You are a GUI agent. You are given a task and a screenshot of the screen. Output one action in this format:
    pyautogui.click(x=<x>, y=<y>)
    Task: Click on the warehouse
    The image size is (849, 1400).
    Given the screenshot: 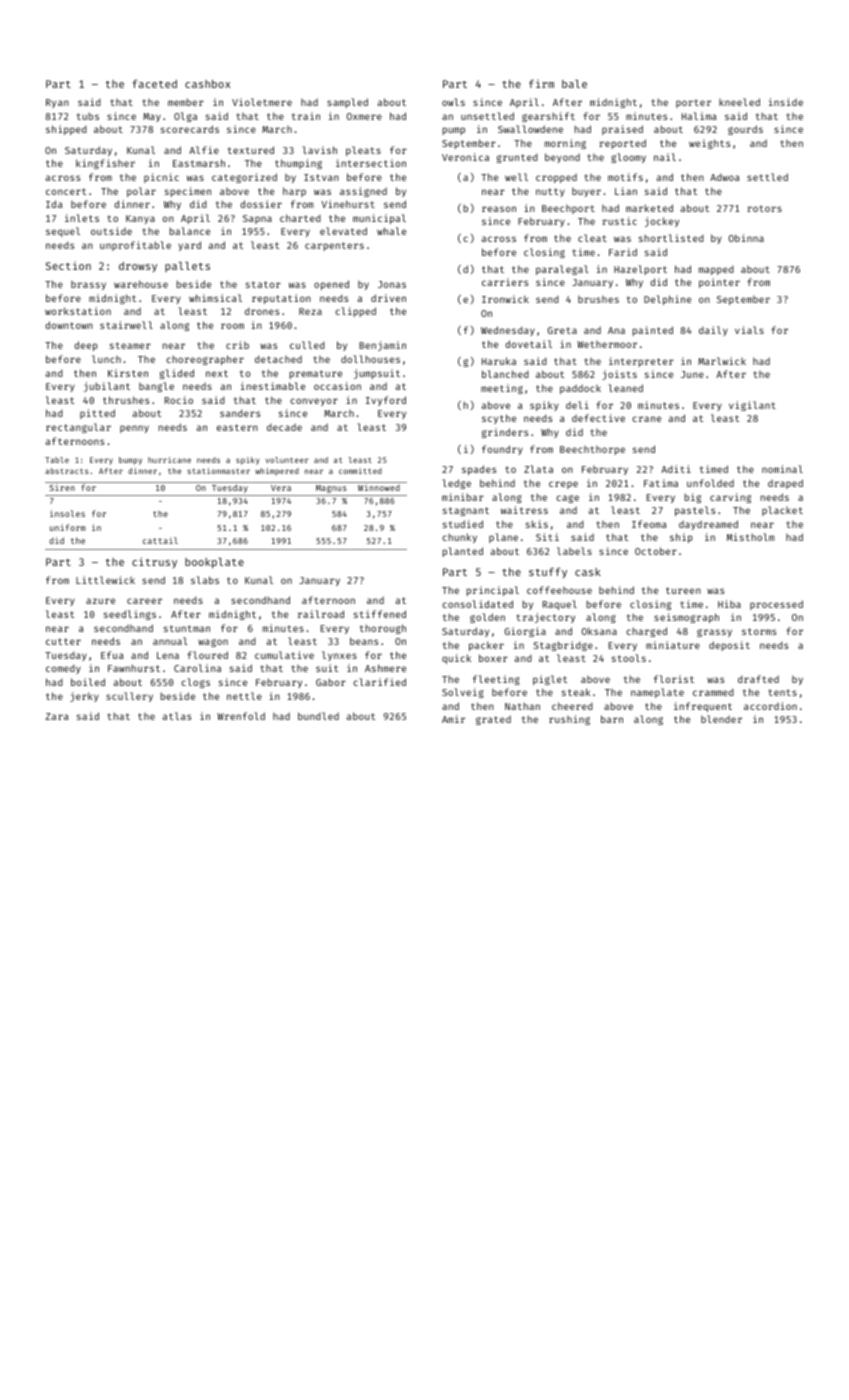 What is the action you would take?
    pyautogui.click(x=141, y=284)
